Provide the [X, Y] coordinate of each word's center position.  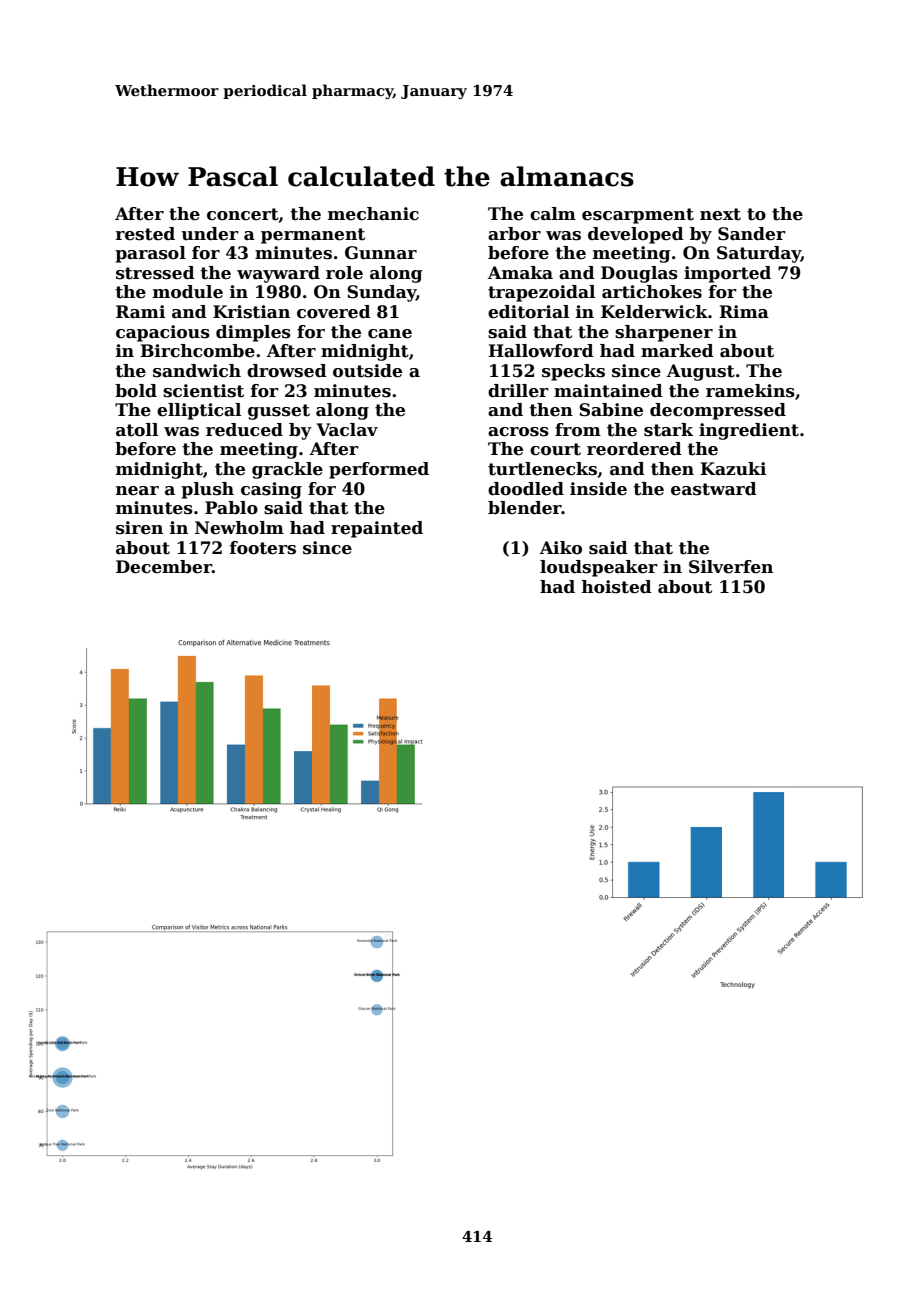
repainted [377, 529]
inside [598, 489]
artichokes [652, 292]
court [555, 449]
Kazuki [733, 469]
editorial [528, 312]
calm [553, 214]
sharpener [664, 333]
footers [263, 548]
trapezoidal [541, 293]
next [720, 214]
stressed [155, 273]
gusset [279, 412]
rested [145, 234]
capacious [163, 333]
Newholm [239, 528]
